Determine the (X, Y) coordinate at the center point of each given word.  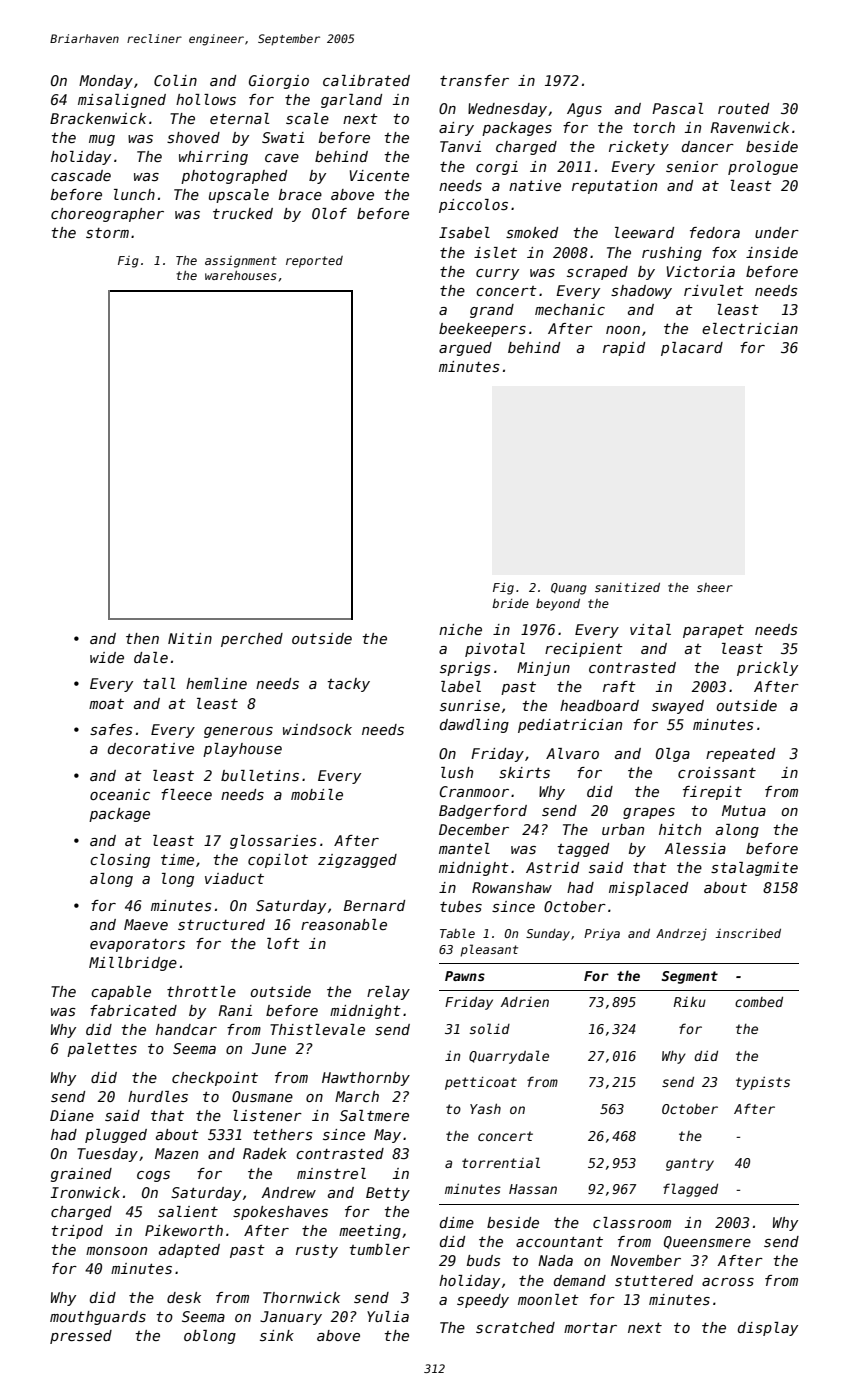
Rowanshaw (512, 887)
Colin (175, 80)
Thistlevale (317, 1029)
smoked (532, 232)
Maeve (146, 924)
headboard (599, 705)
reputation (614, 187)
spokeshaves (280, 1213)
